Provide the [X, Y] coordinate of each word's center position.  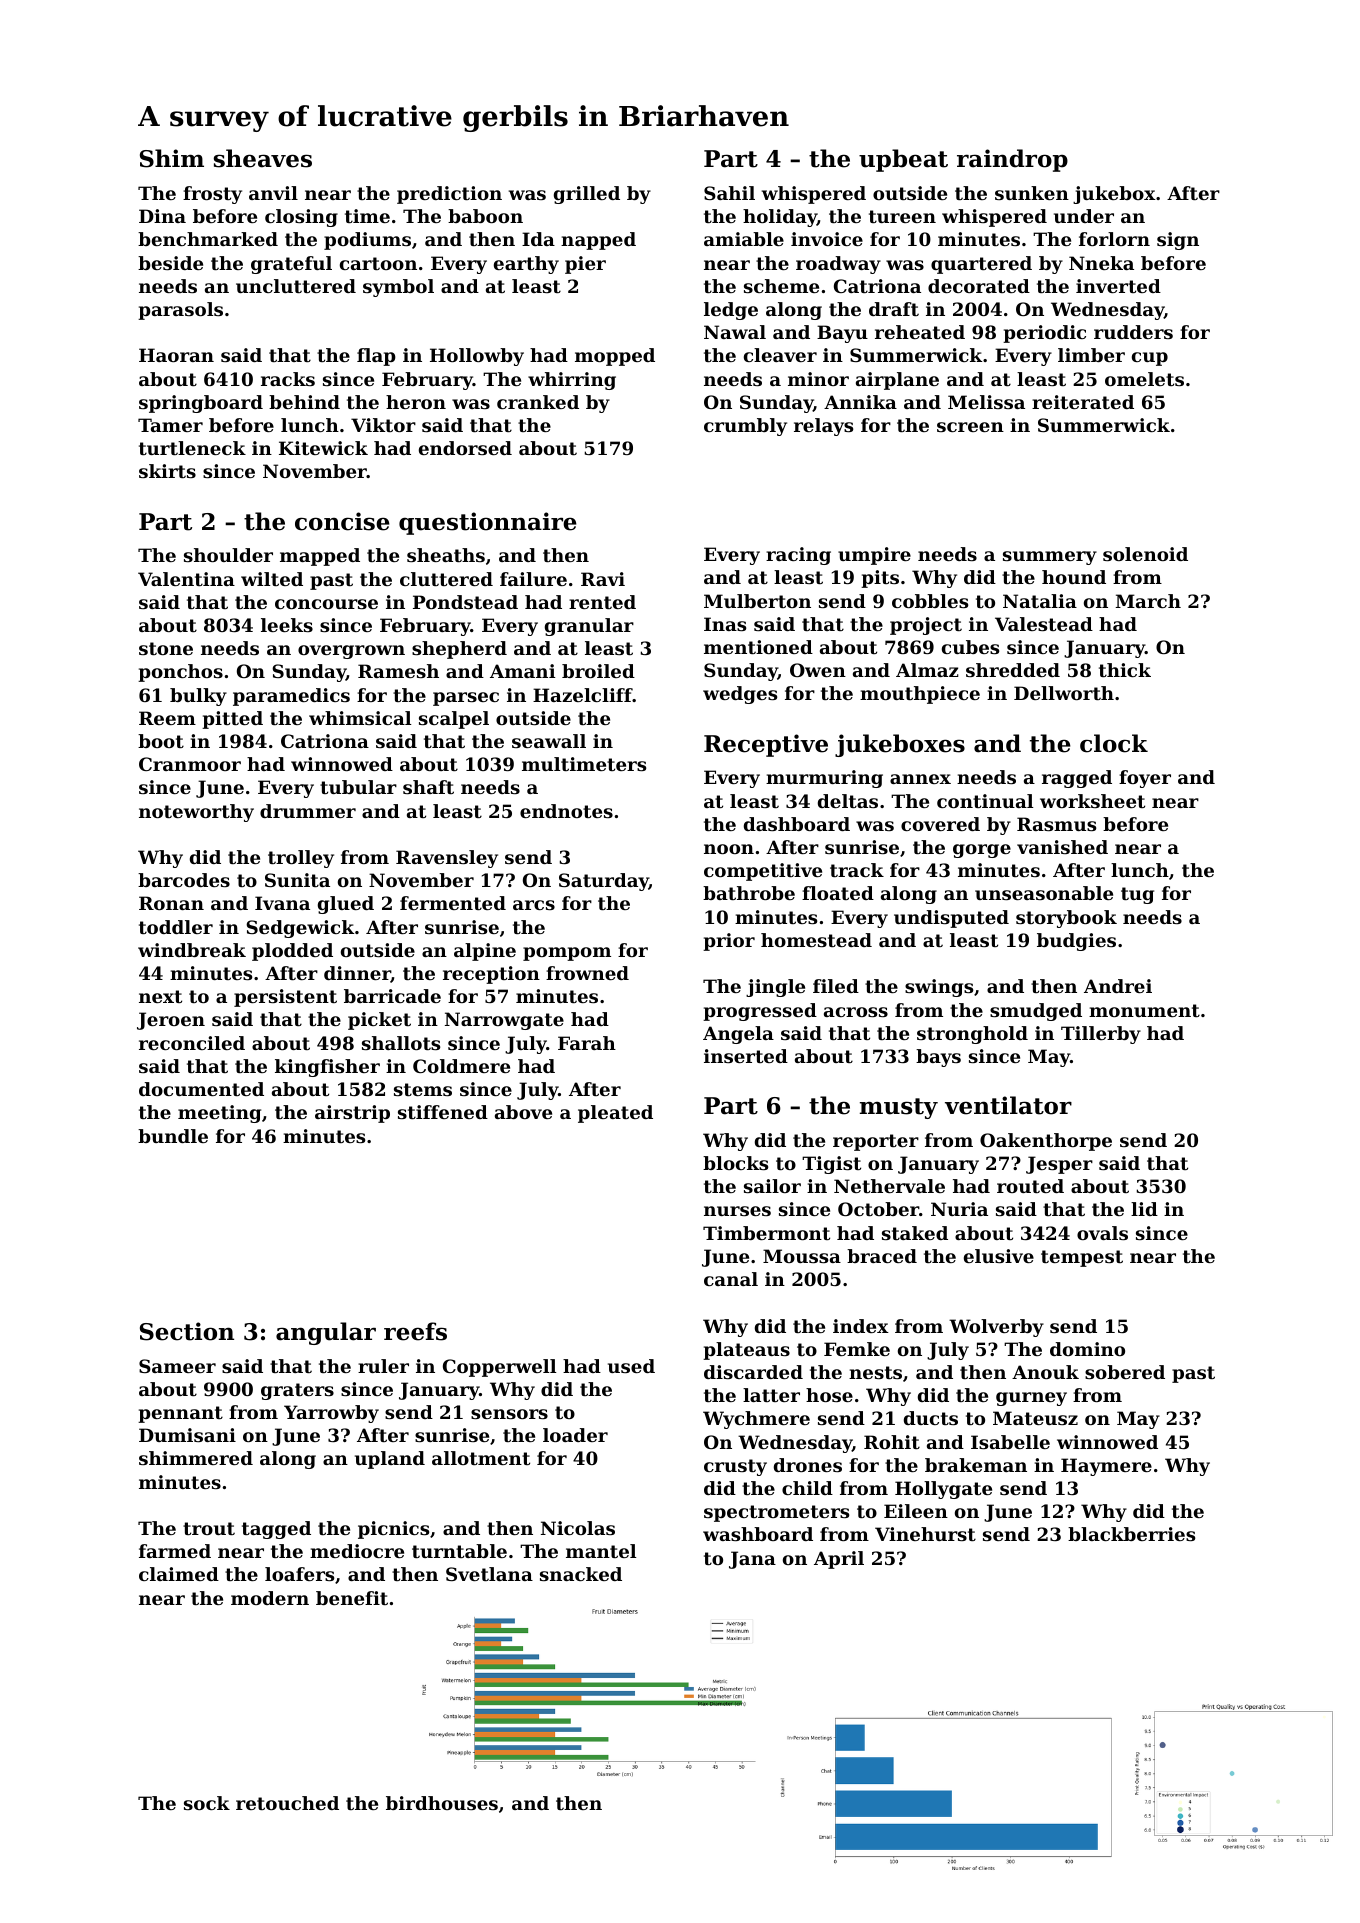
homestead [816, 940]
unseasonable [1044, 893]
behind [304, 402]
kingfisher [327, 1068]
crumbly [745, 427]
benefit [352, 1598]
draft [894, 309]
